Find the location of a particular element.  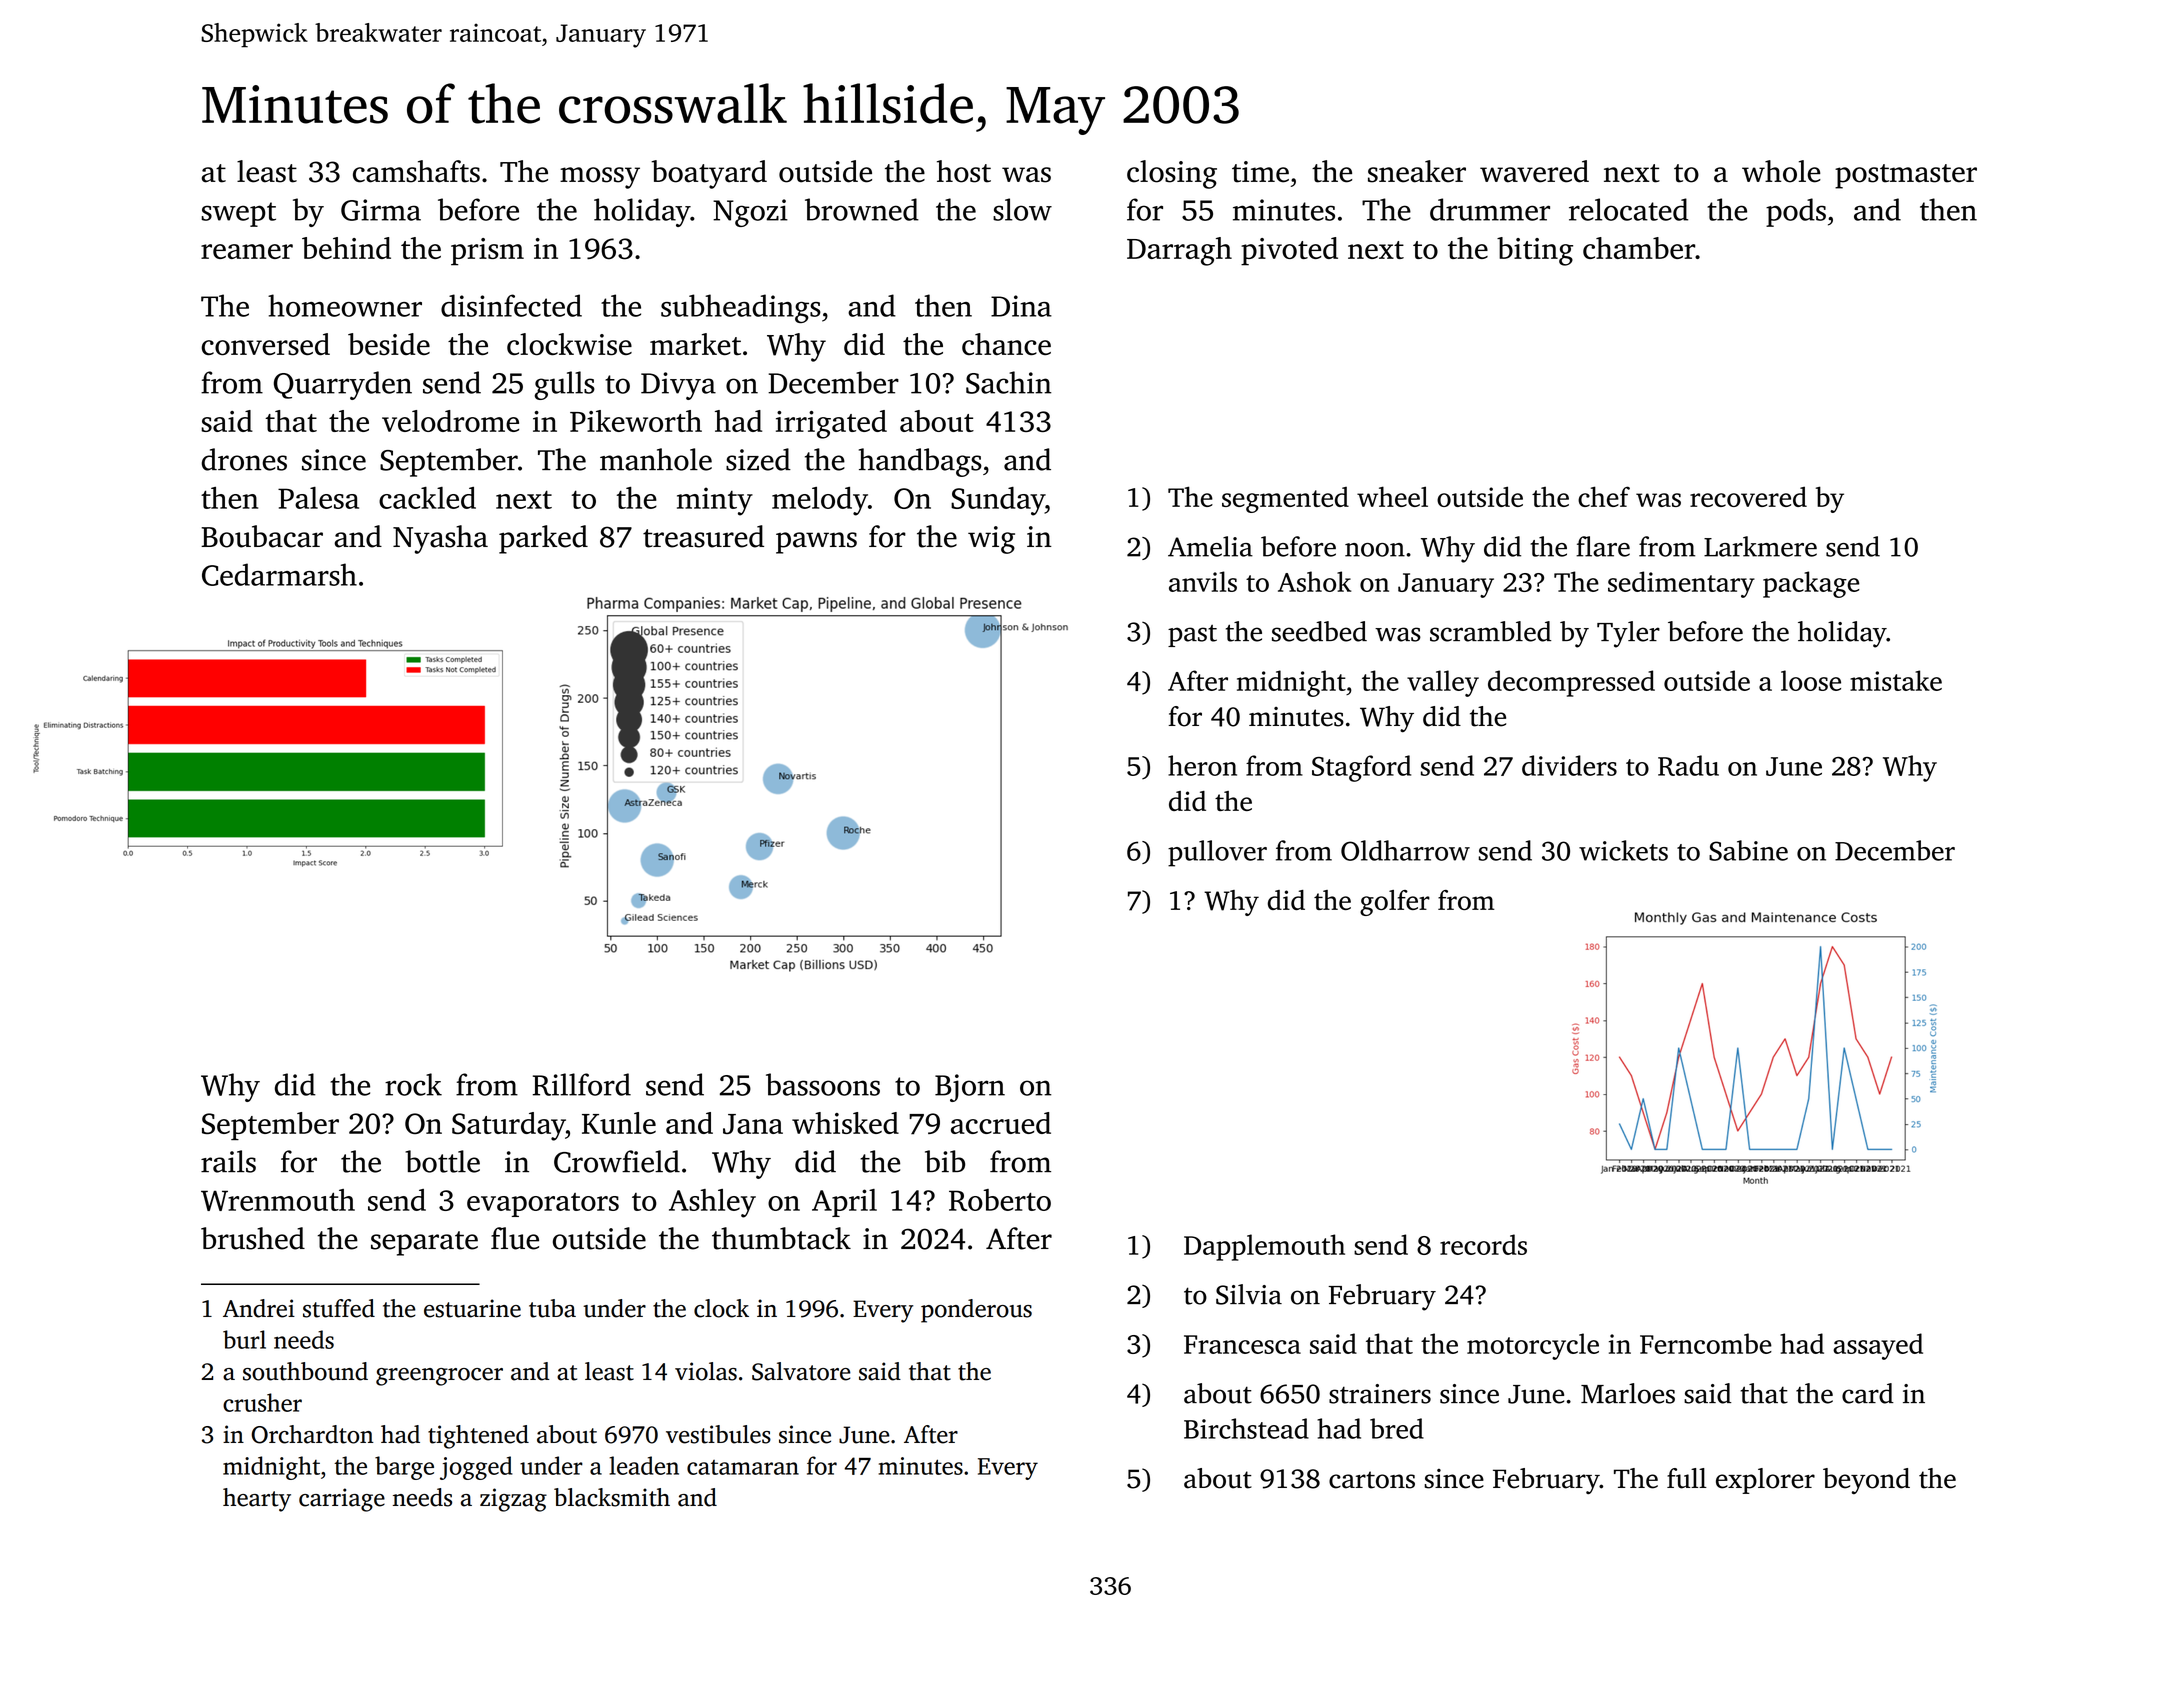

Cedarmarsh is located at coordinates (279, 574).
